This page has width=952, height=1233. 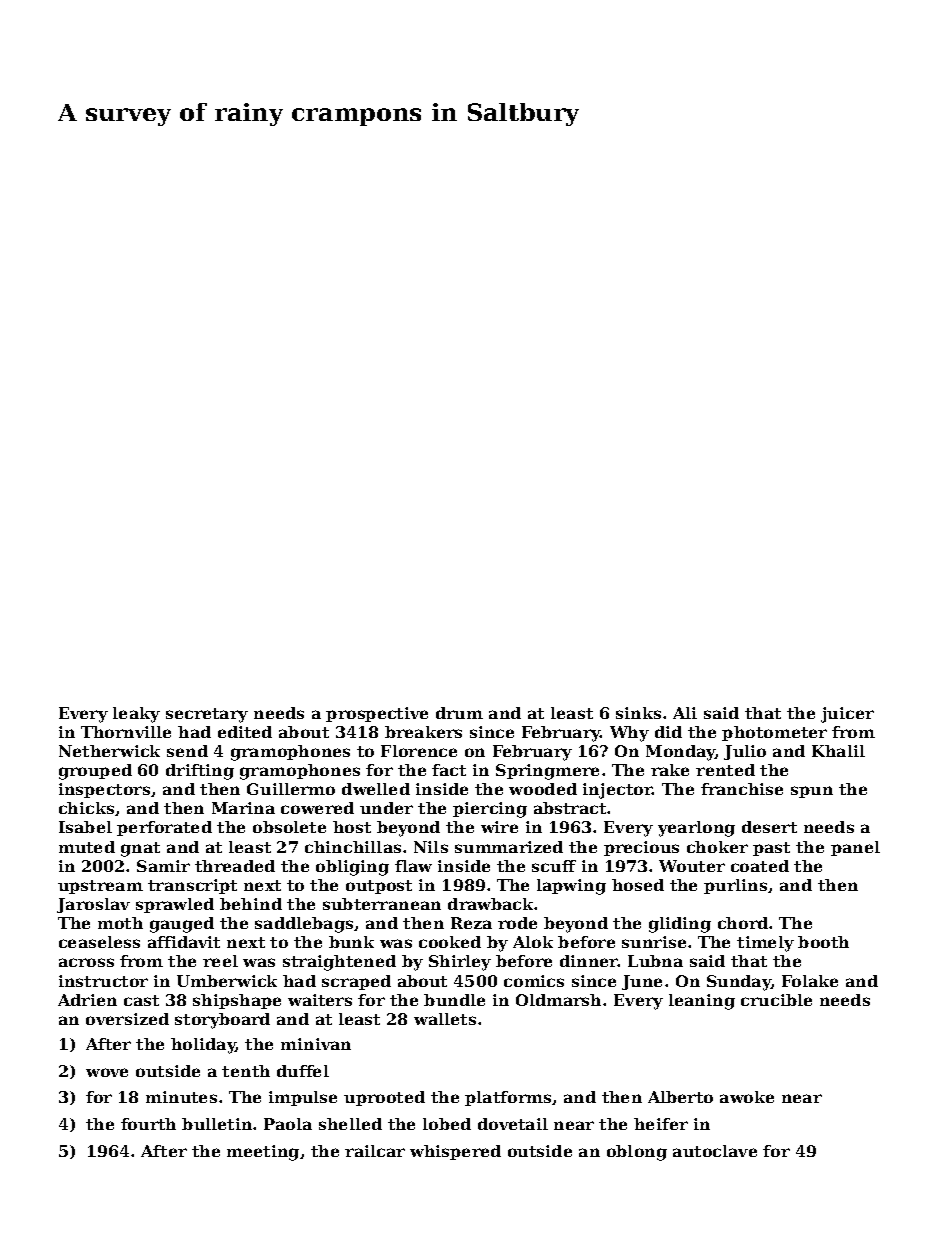 I want to click on minutes, so click(x=181, y=1097).
